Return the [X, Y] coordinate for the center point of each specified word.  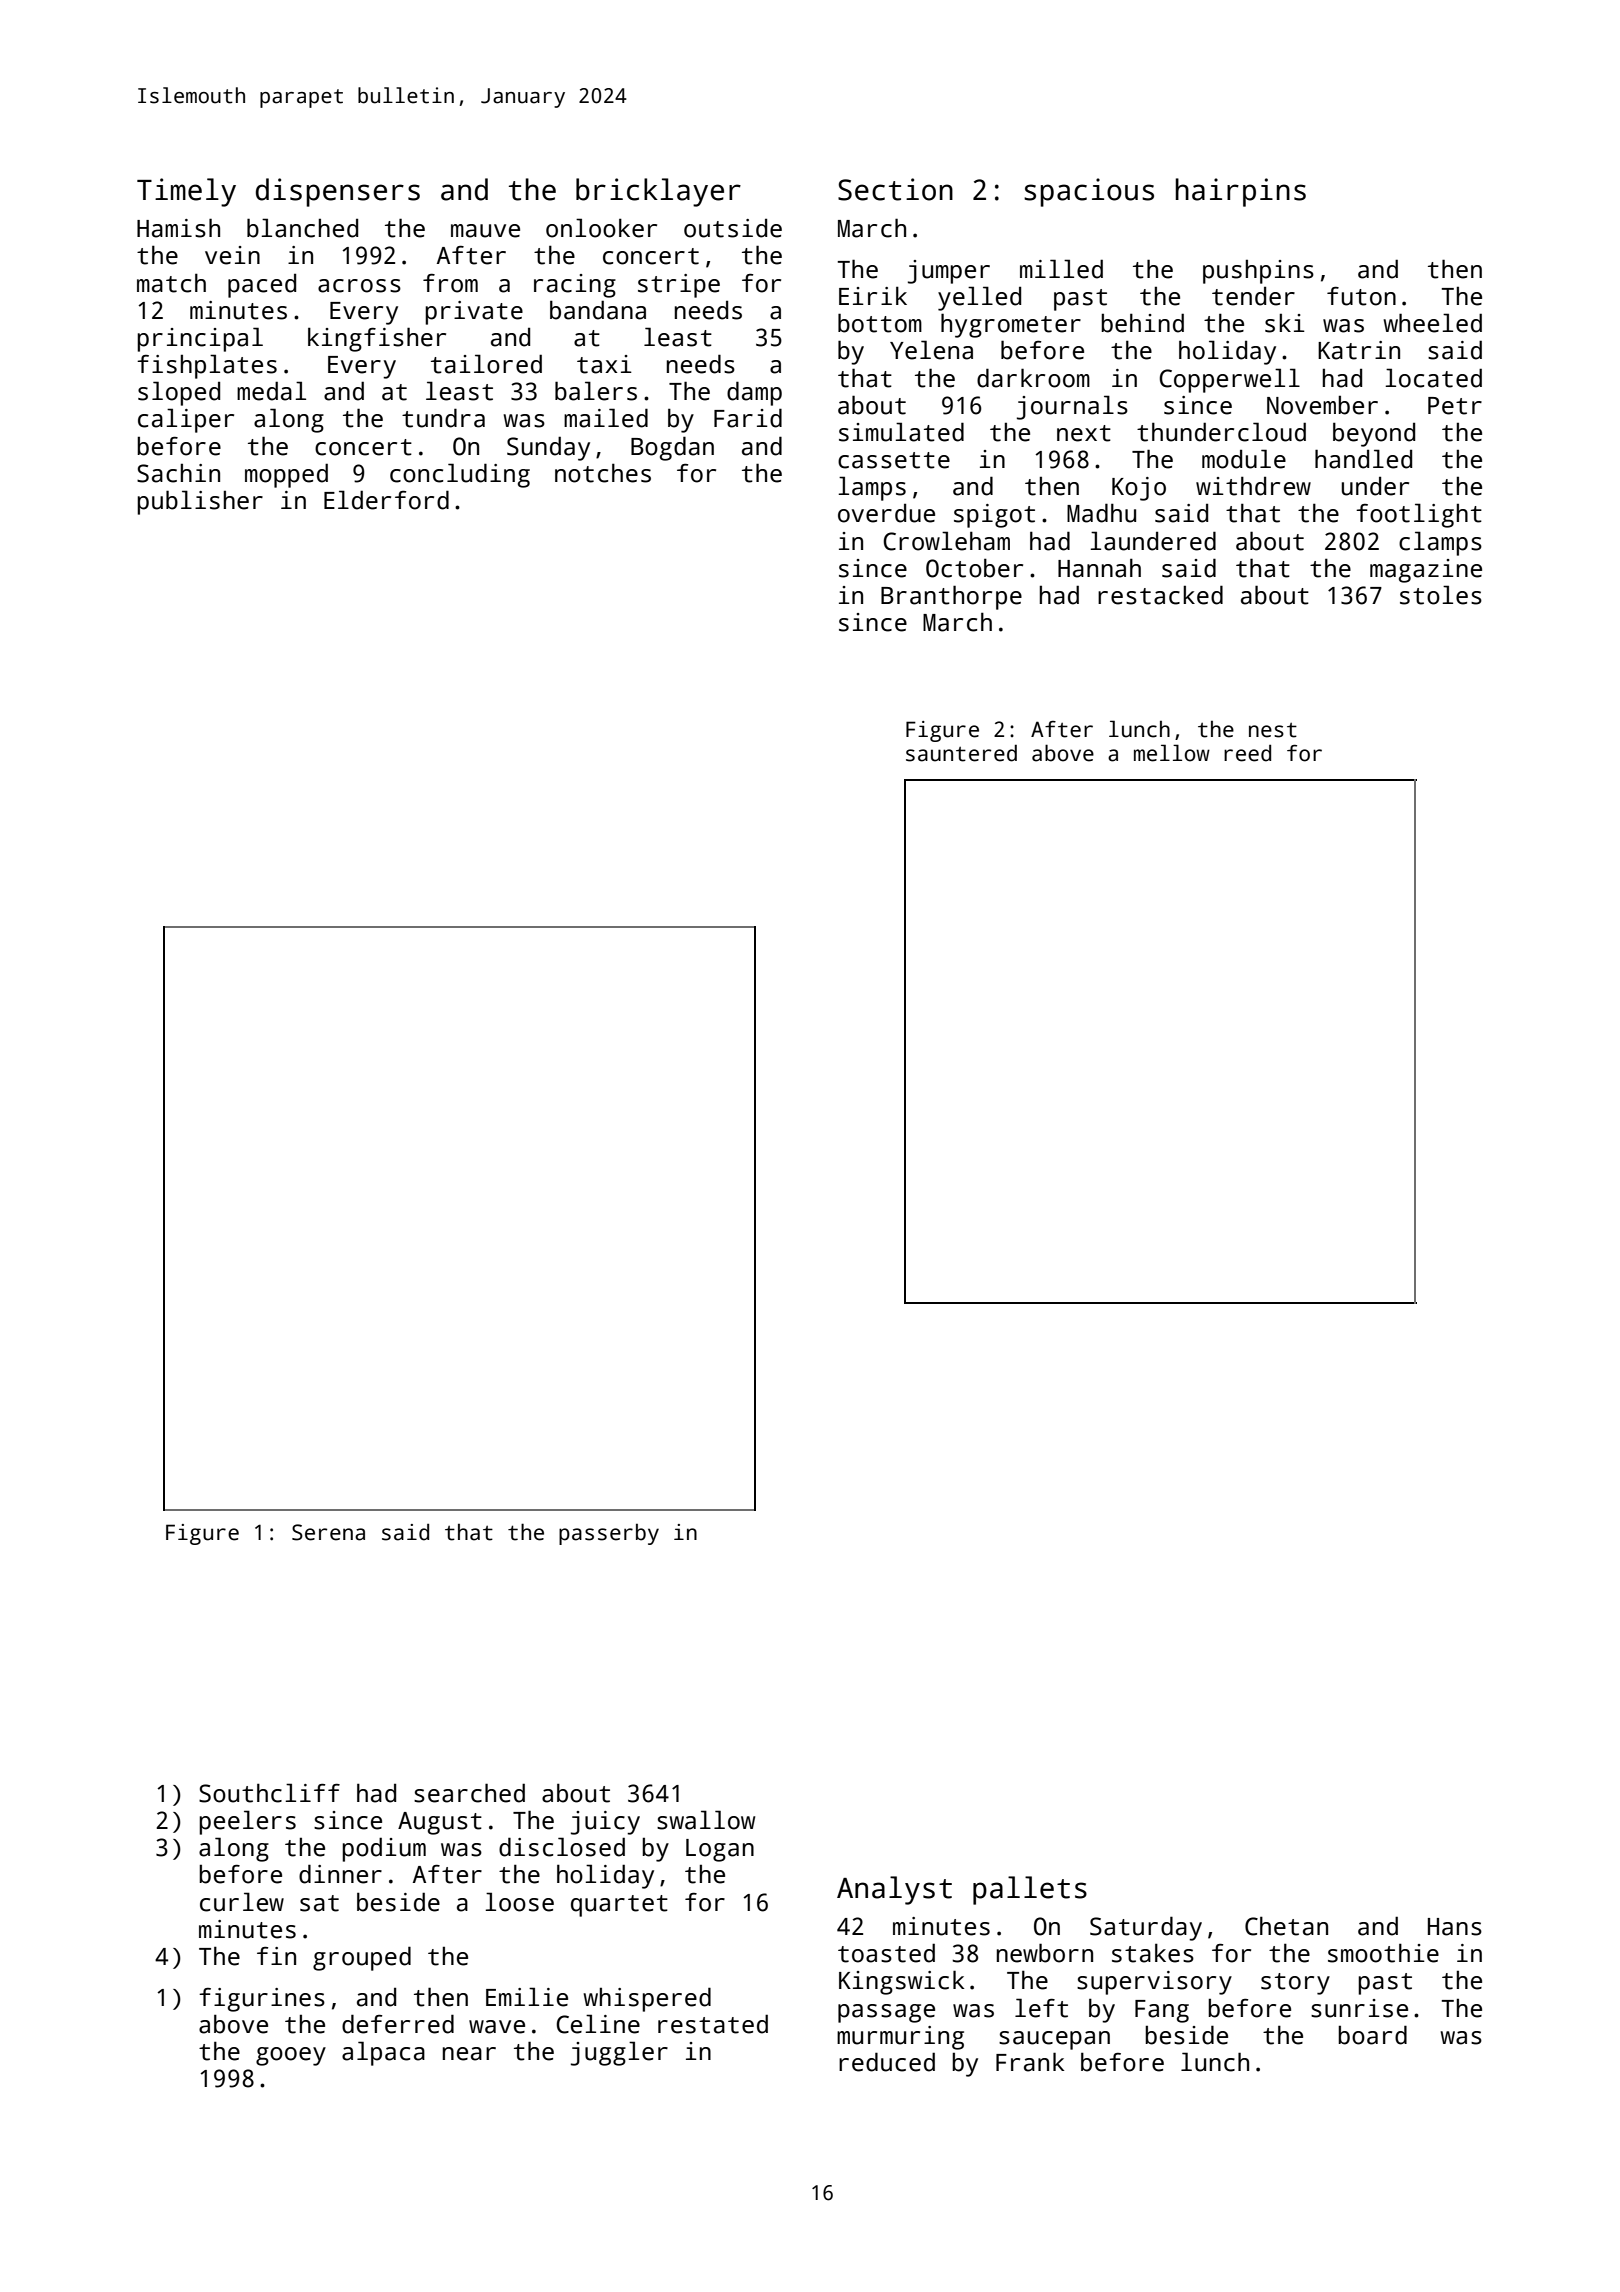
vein [232, 255]
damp [754, 393]
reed [1247, 753]
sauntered [961, 753]
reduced [887, 2062]
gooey [291, 2056]
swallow [706, 1820]
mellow [1172, 753]
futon [1361, 296]
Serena [328, 1532]
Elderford [386, 500]
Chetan [1286, 1926]
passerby [609, 1534]
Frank [1030, 2062]
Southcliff [269, 1793]
